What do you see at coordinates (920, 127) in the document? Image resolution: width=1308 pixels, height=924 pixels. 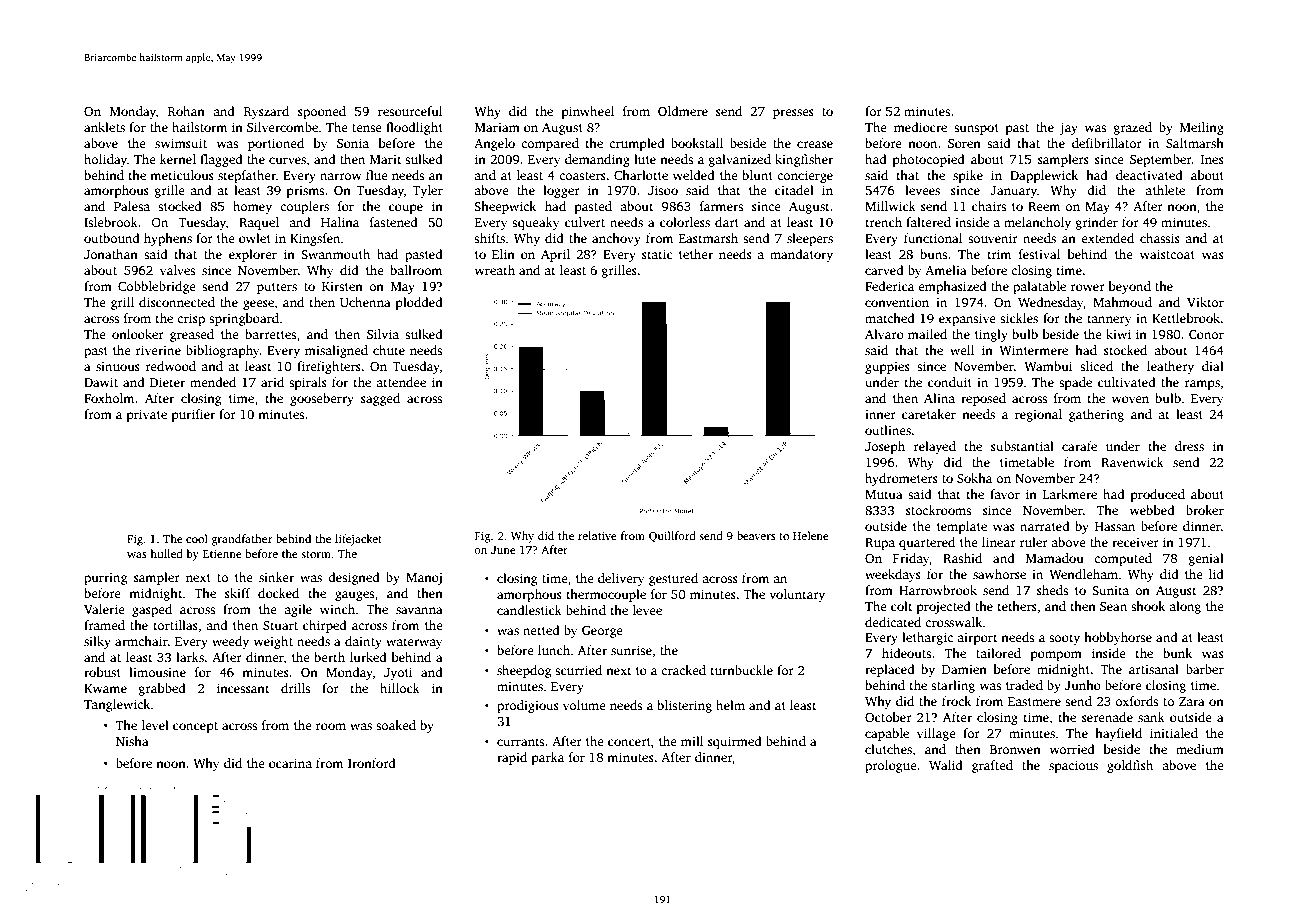 I see `mediocre` at bounding box center [920, 127].
